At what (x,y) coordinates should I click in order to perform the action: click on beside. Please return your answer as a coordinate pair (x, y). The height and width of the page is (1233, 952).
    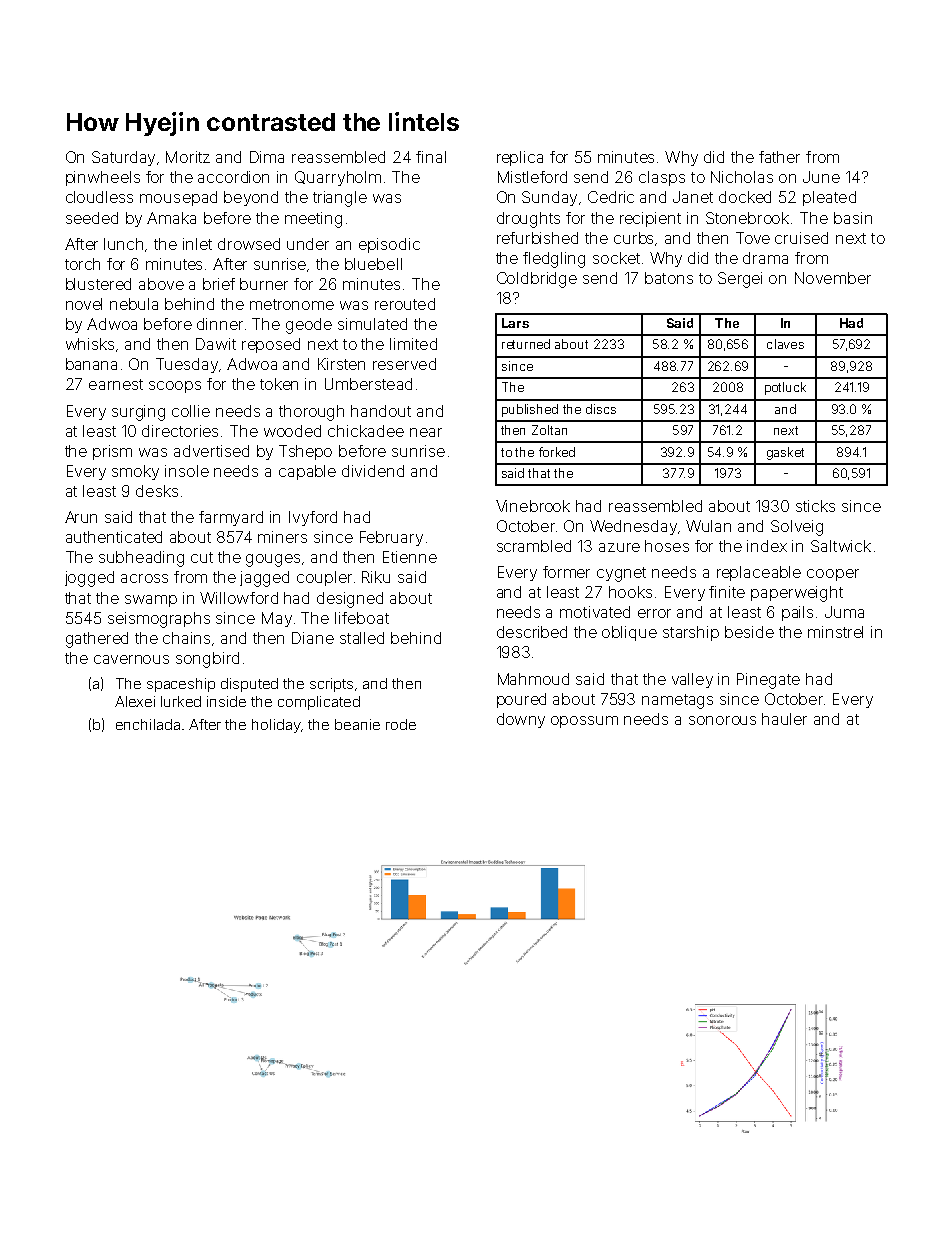
    Looking at the image, I should click on (749, 632).
